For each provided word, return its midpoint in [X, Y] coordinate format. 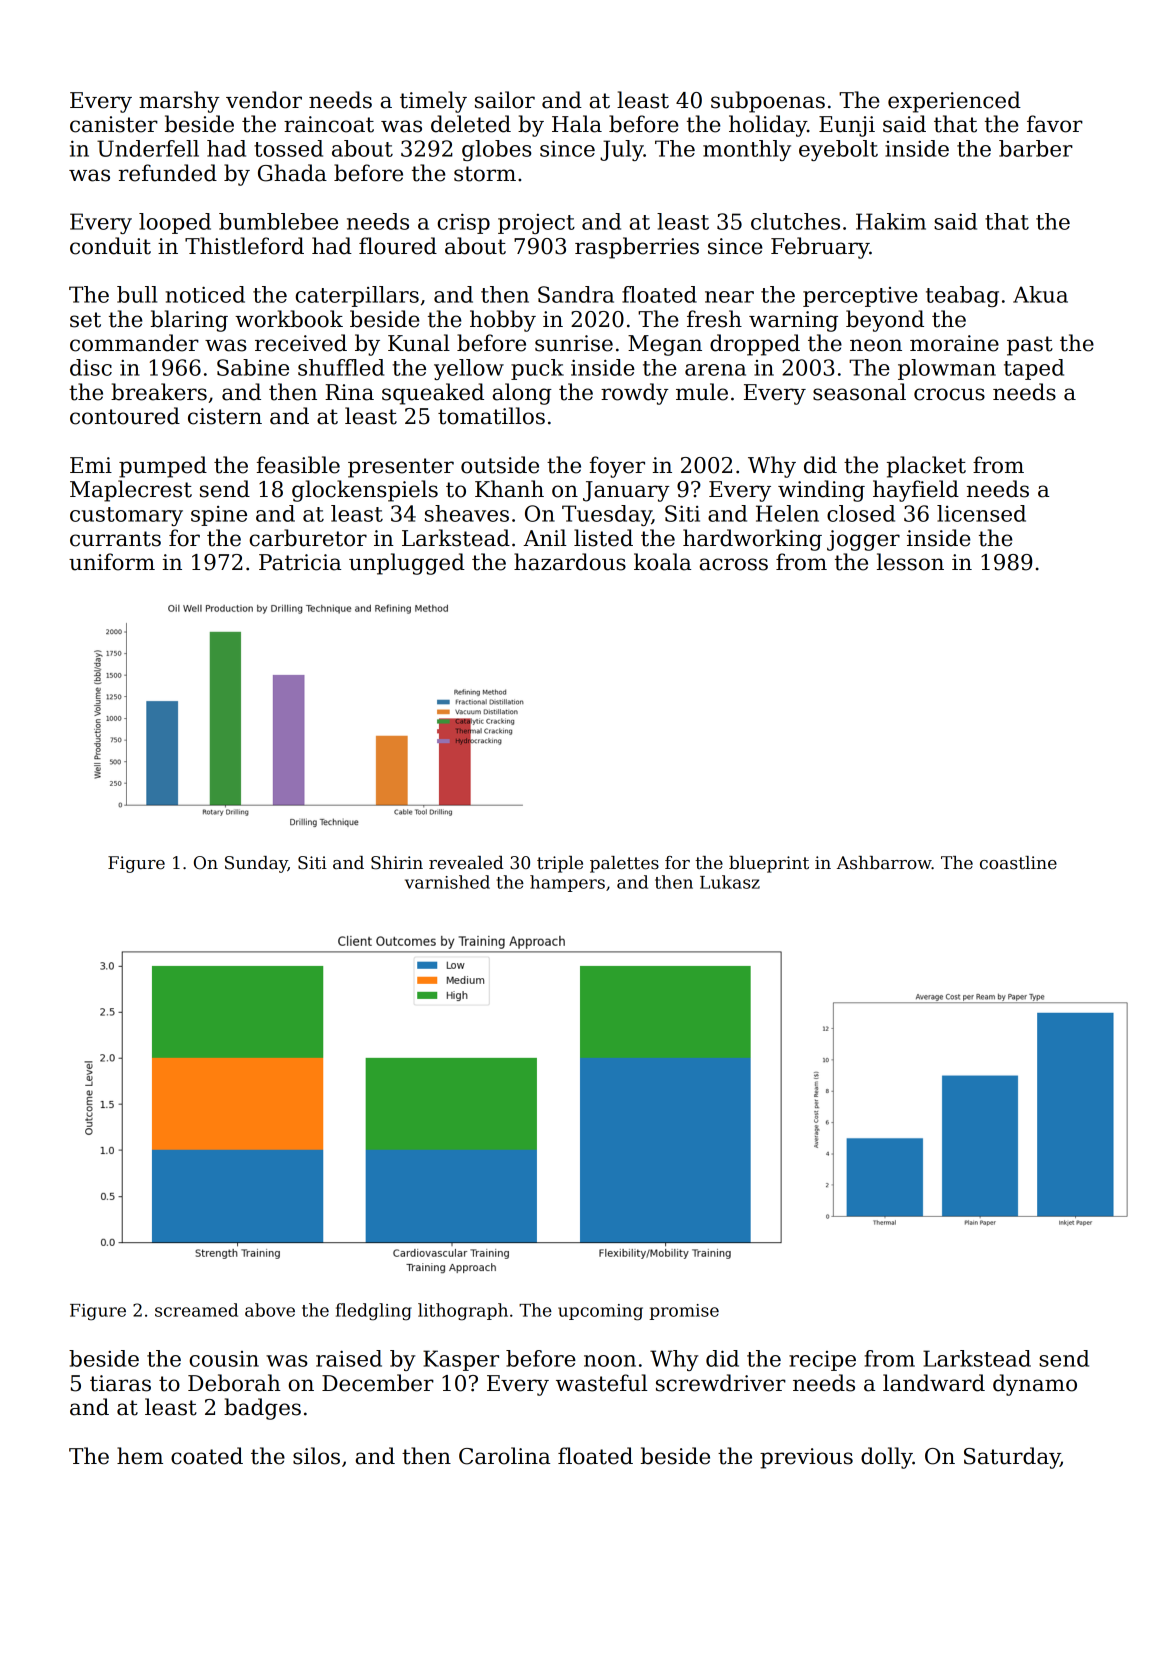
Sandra [576, 294]
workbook [289, 319]
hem [140, 1456]
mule [702, 392]
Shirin [397, 863]
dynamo [1035, 1385]
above [270, 1310]
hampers [567, 883]
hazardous [570, 562]
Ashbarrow [884, 863]
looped [175, 223]
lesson [910, 562]
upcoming [600, 1312]
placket [926, 467]
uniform [112, 562]
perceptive [860, 297]
